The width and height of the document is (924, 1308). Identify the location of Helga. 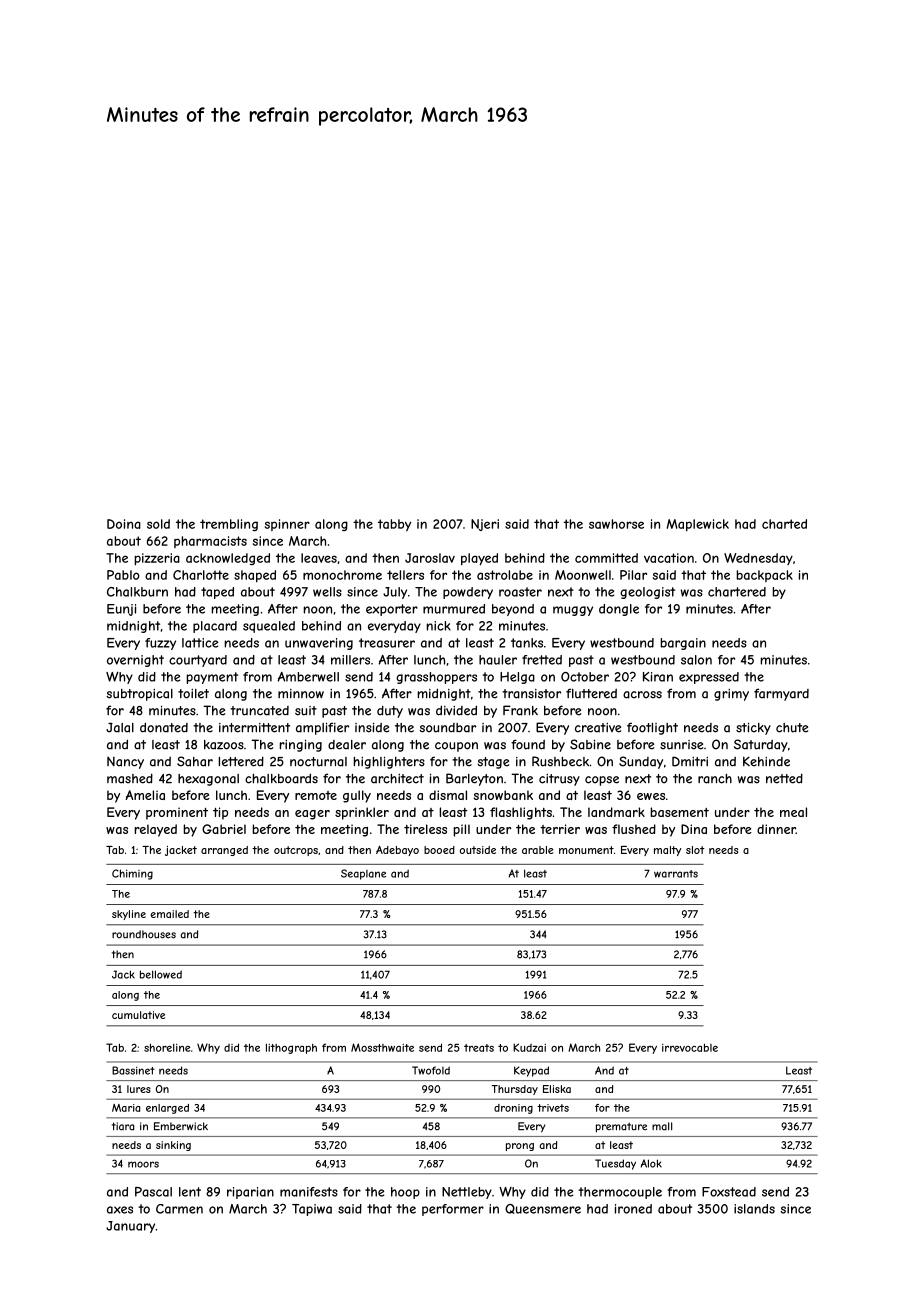
(517, 678).
